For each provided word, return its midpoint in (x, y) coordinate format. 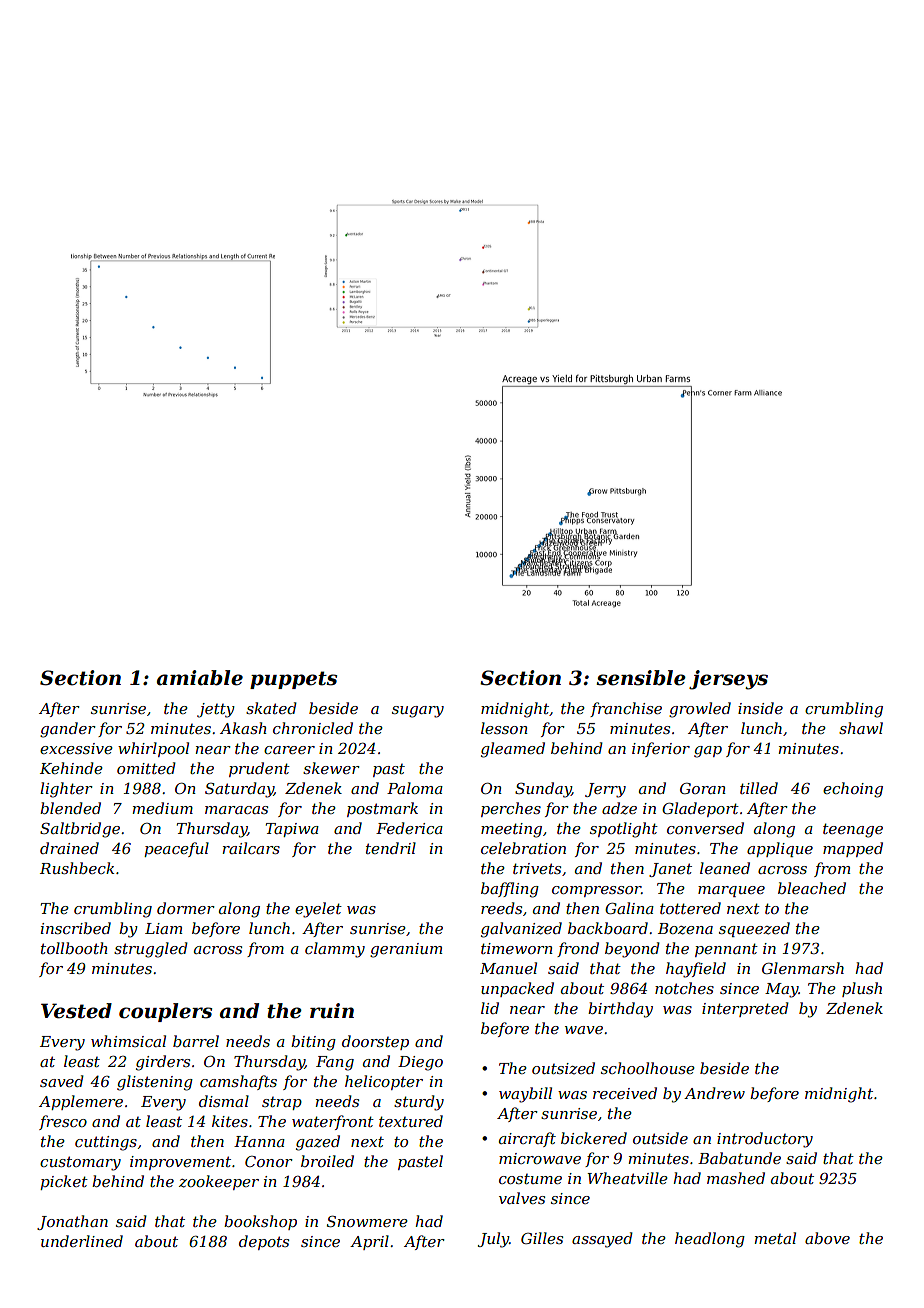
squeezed (754, 929)
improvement (180, 1163)
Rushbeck (77, 868)
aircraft (527, 1139)
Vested (76, 1011)
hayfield (696, 970)
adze (619, 808)
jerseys (728, 680)
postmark (382, 809)
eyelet (318, 910)
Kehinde (71, 768)
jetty (216, 710)
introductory (765, 1140)
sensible (641, 678)
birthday (620, 1010)
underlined (82, 1241)
